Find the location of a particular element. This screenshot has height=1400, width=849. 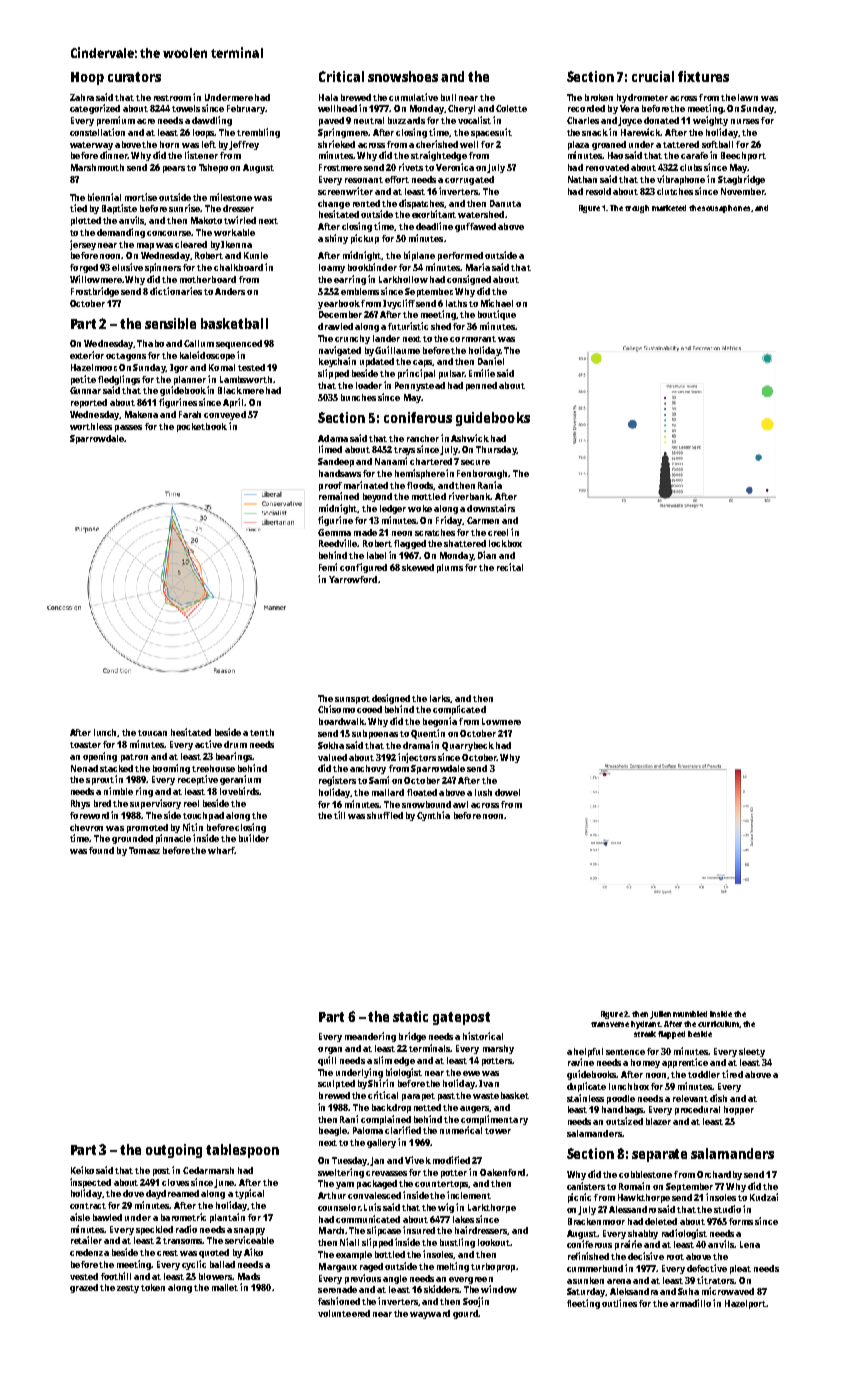

deadline is located at coordinates (434, 226).
